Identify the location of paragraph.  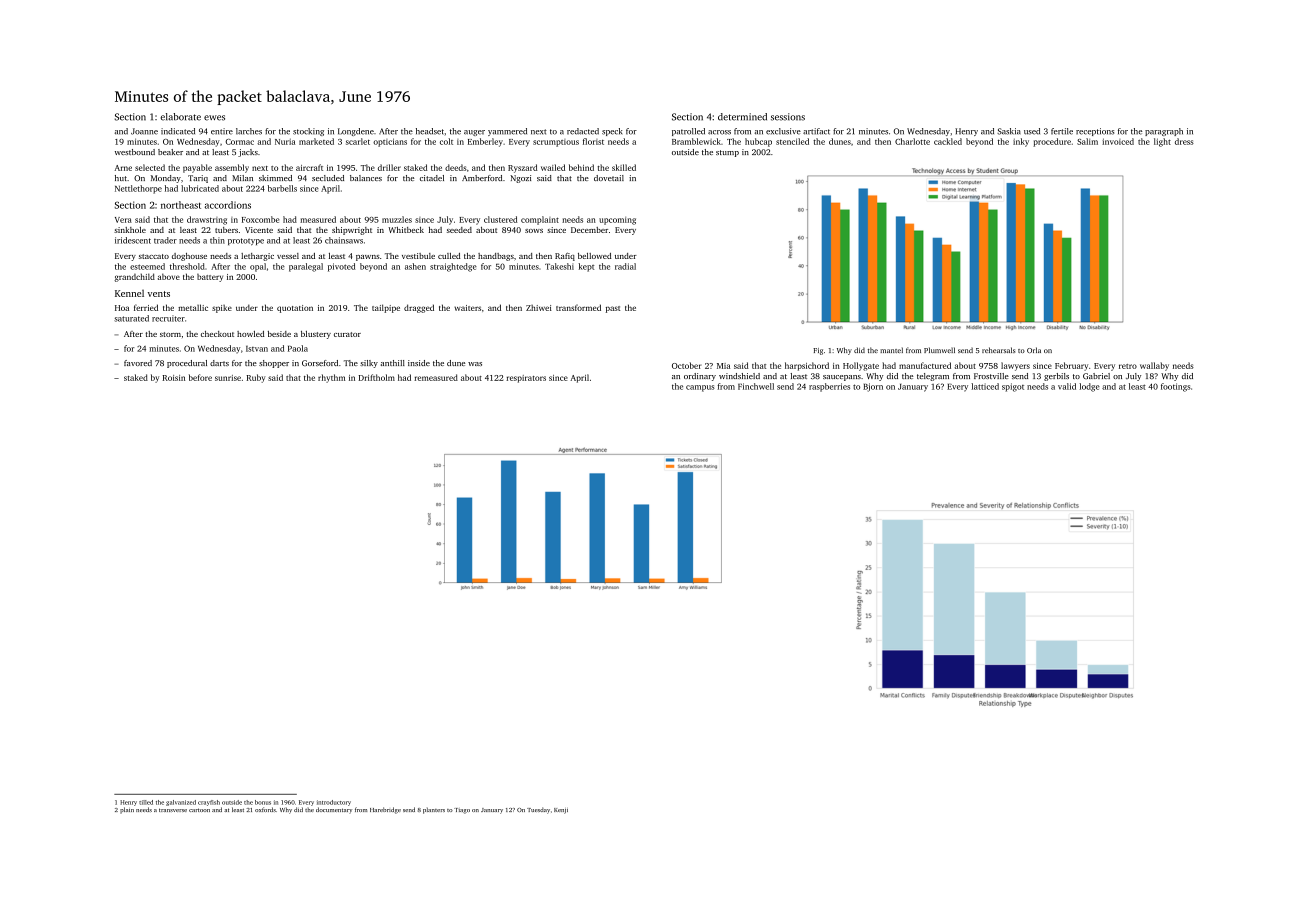
(1164, 132).
